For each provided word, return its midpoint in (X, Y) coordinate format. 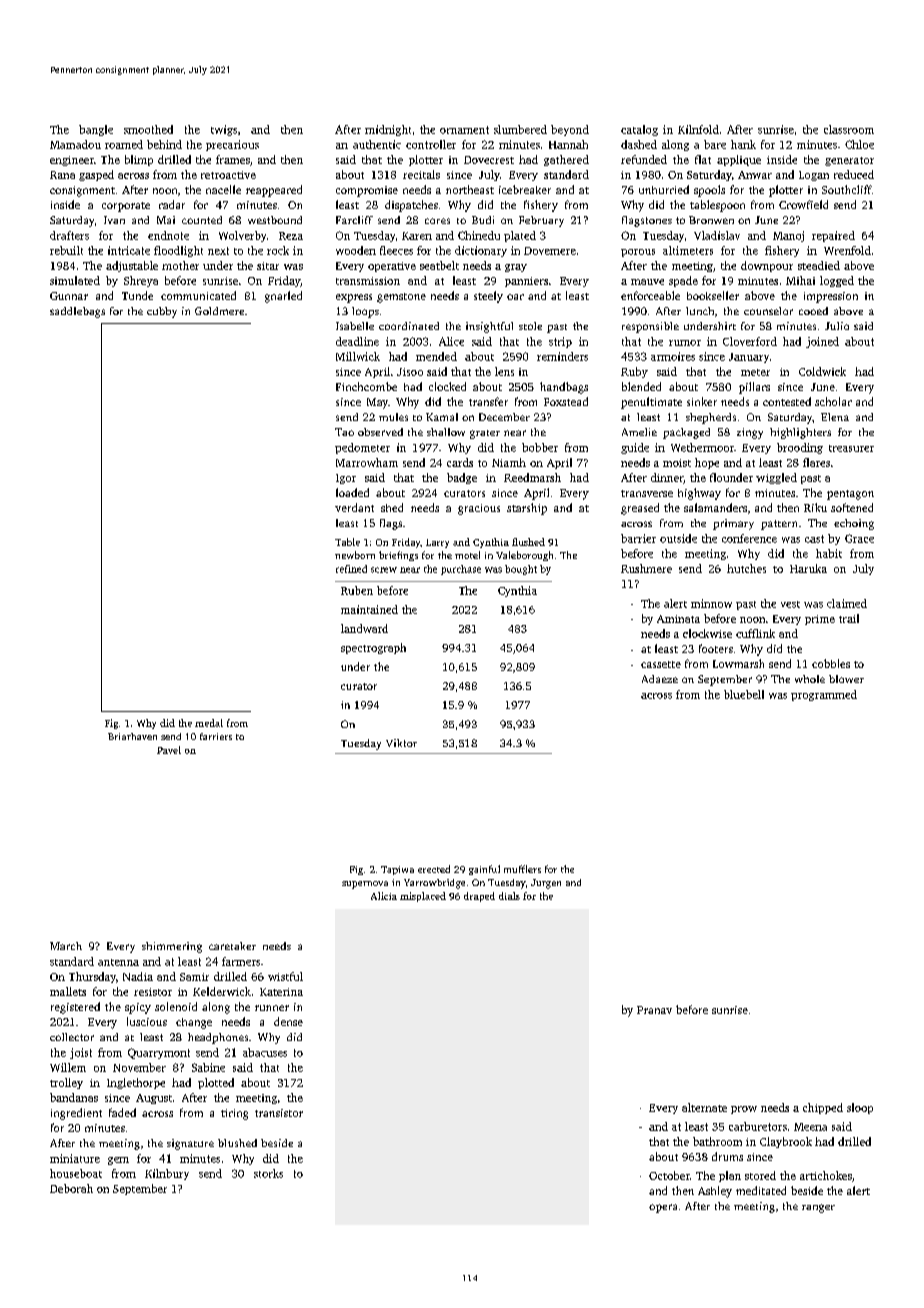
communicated (198, 295)
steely (488, 297)
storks (268, 1173)
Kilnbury (167, 1174)
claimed (847, 603)
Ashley (715, 1192)
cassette (661, 664)
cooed (813, 311)
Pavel (169, 750)
